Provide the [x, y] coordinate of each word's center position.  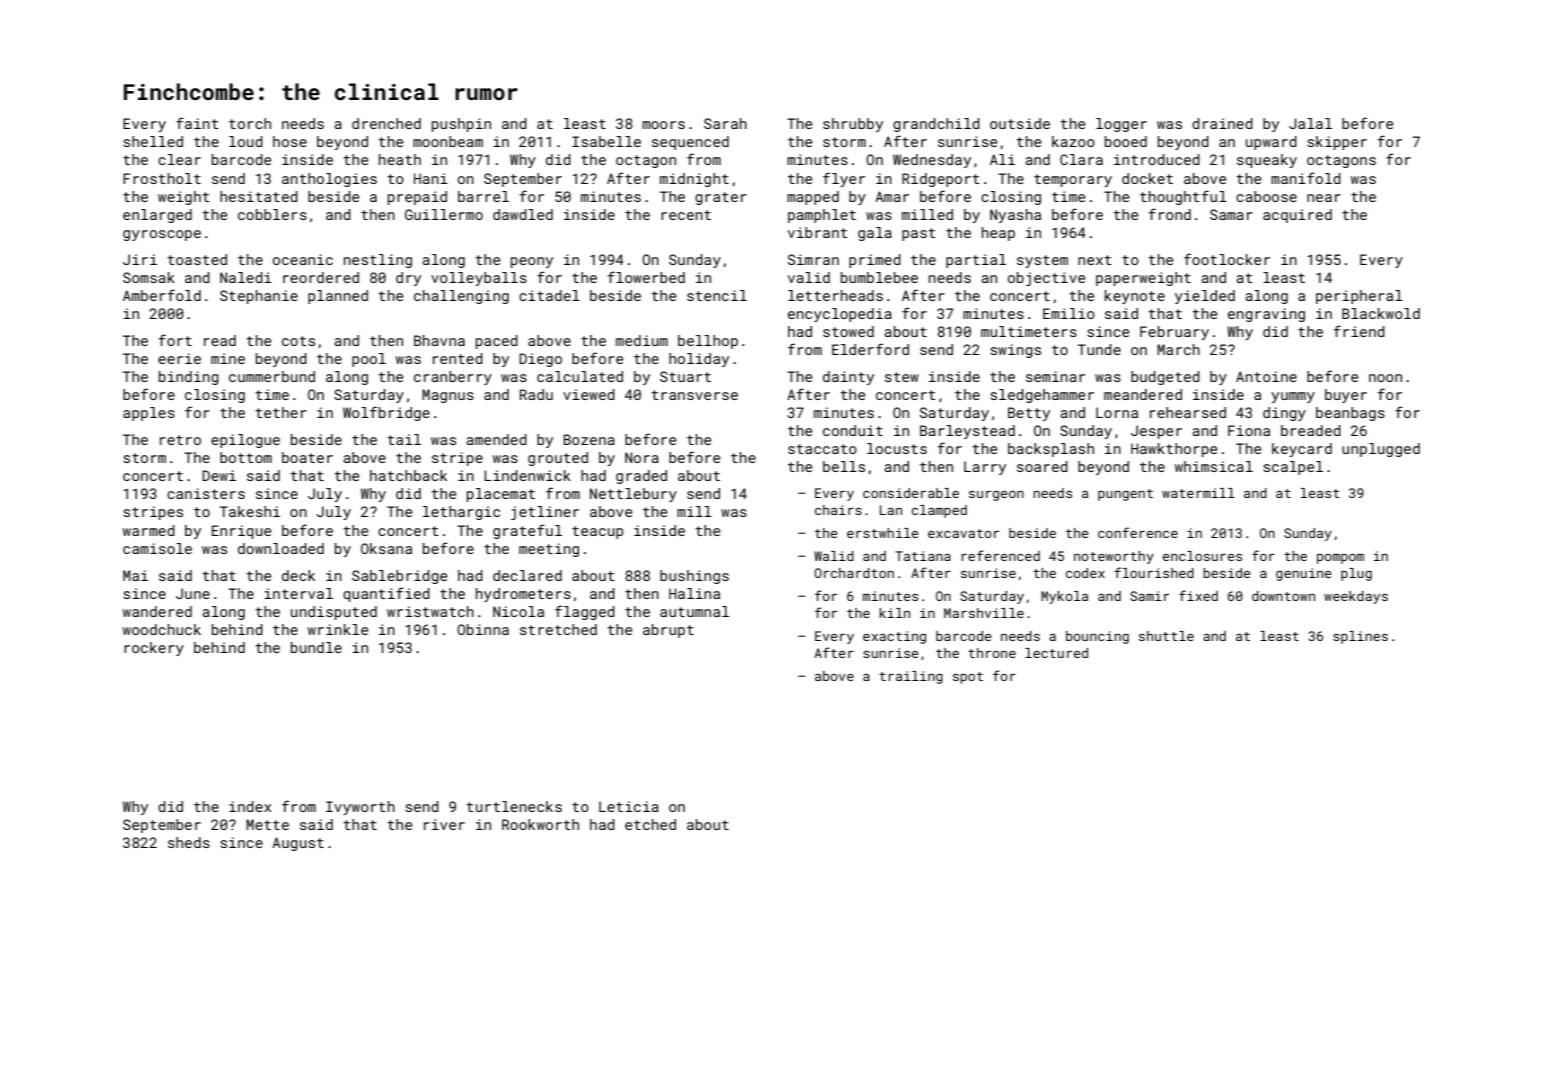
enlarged [157, 216]
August [298, 844]
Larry [985, 468]
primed [875, 261]
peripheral [1359, 297]
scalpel [1293, 468]
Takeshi [250, 511]
